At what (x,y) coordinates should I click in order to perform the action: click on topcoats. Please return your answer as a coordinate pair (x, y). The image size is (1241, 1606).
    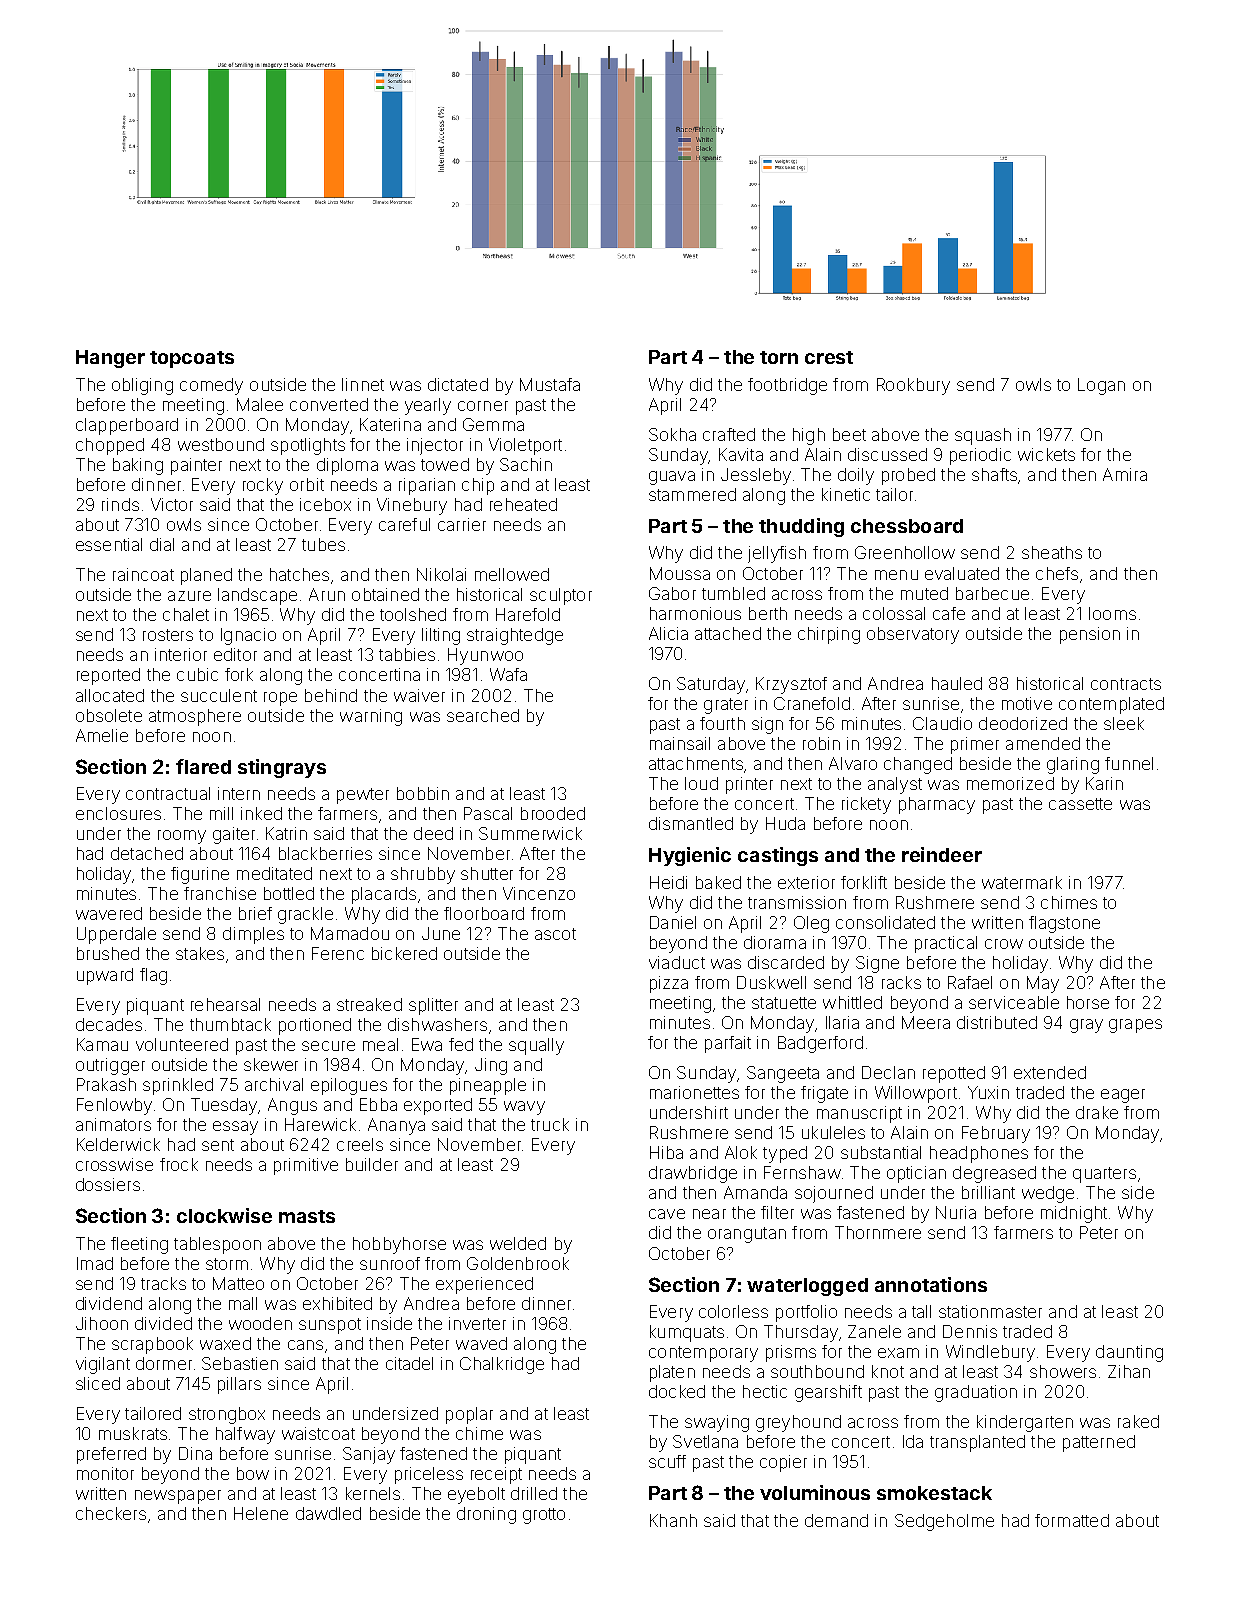
    Looking at the image, I should click on (192, 359).
